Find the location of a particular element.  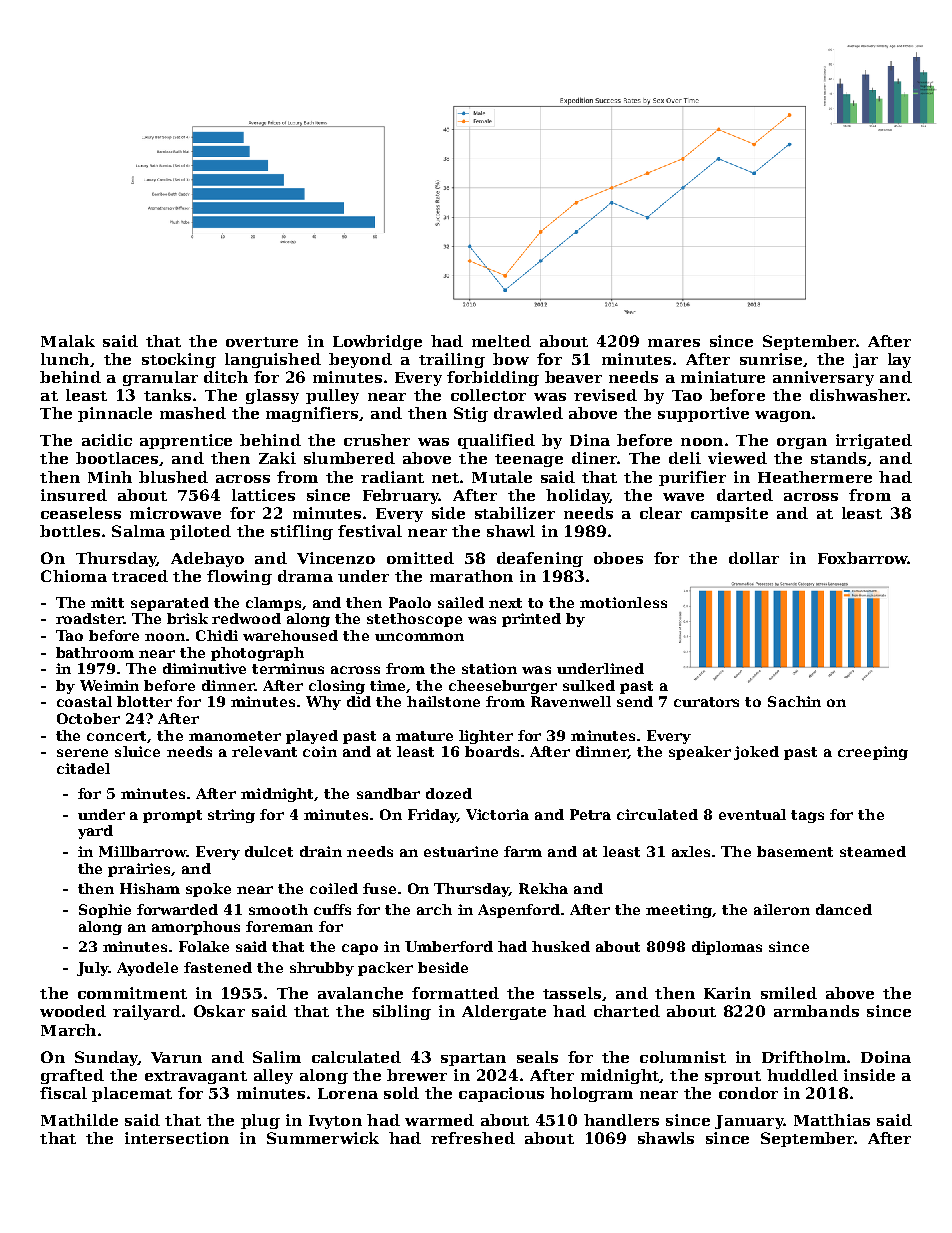

mature is located at coordinates (424, 736).
